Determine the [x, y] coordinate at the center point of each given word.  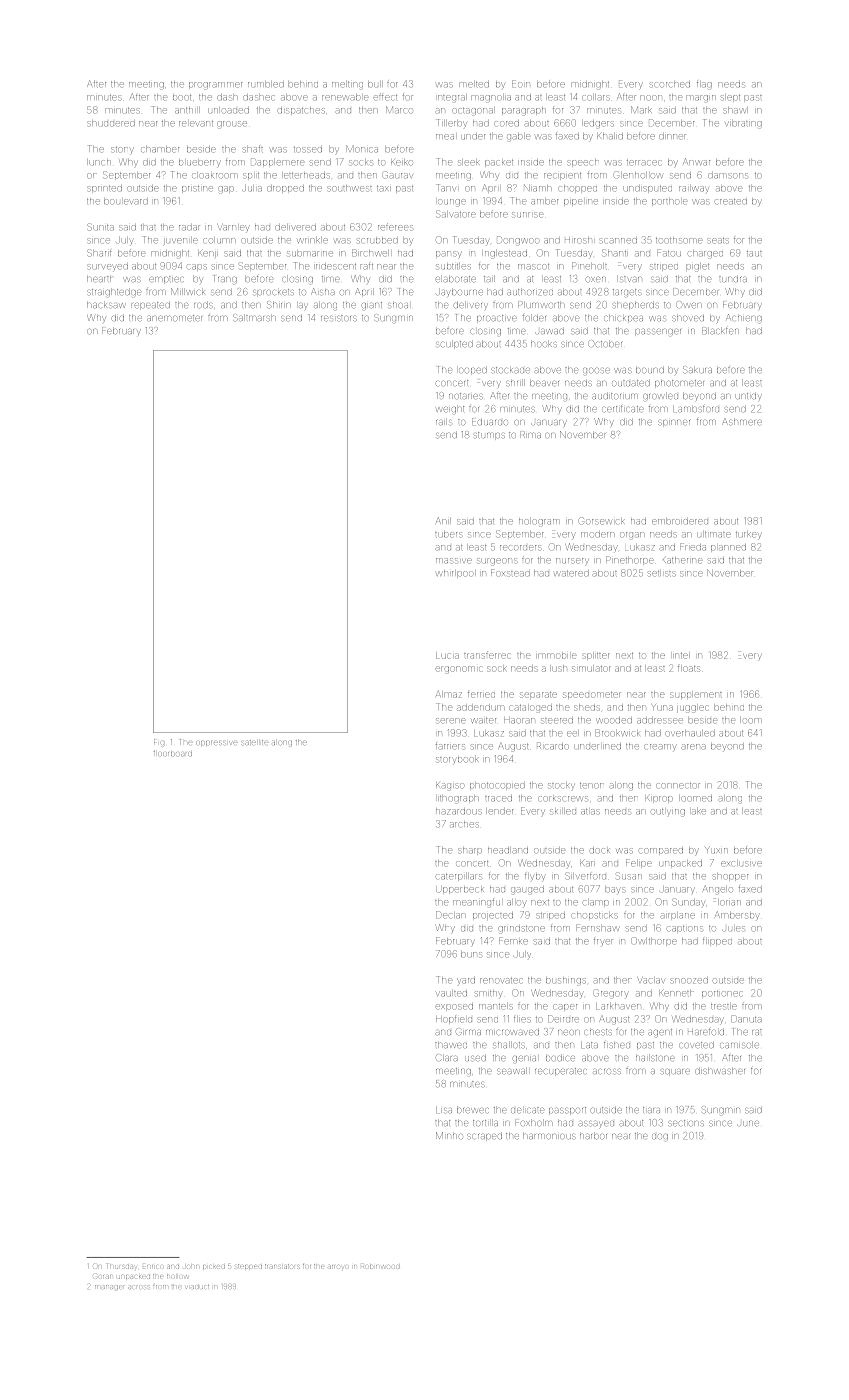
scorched [670, 85]
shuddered [111, 124]
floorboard [173, 753]
